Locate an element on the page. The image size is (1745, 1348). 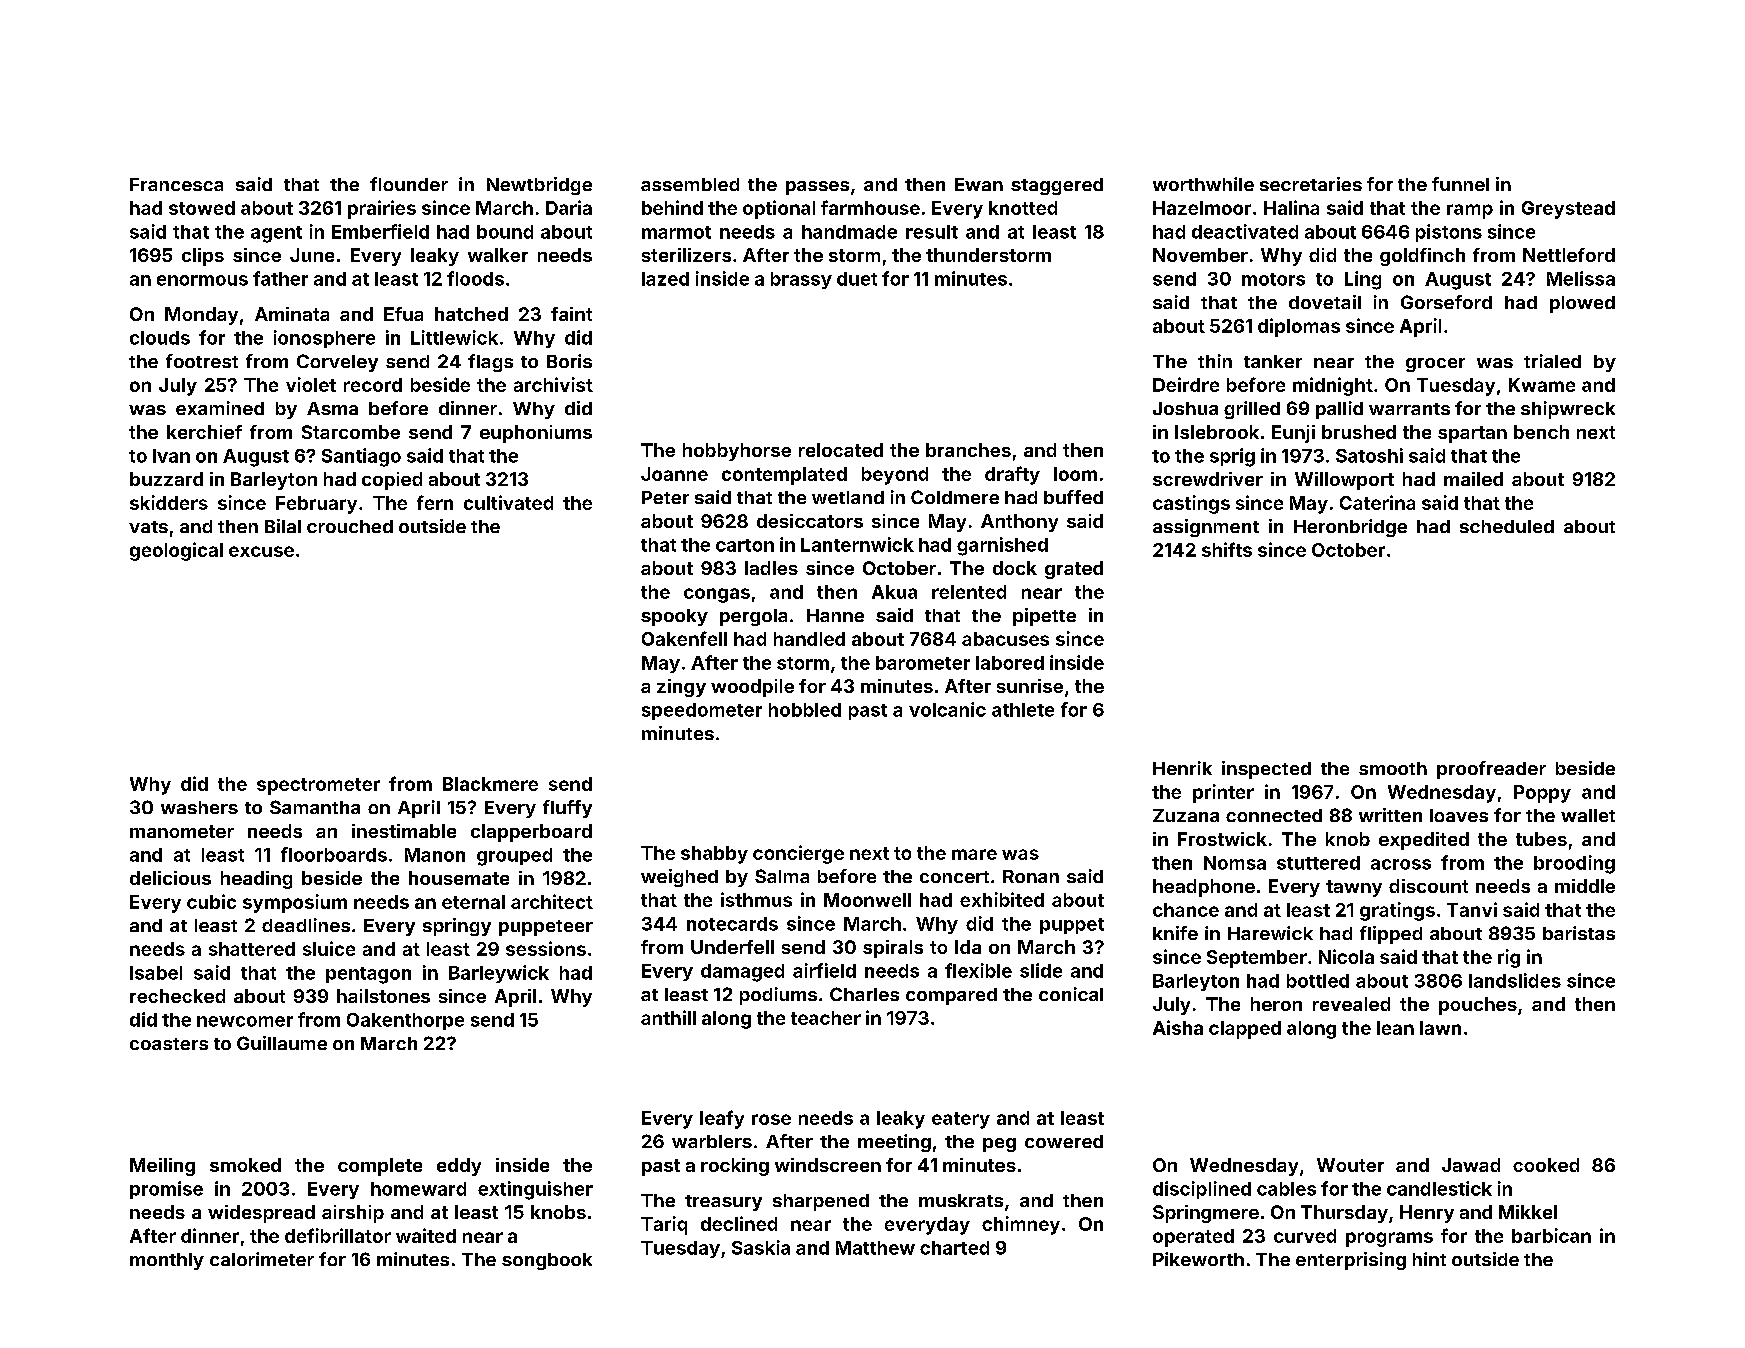
washers is located at coordinates (199, 807).
